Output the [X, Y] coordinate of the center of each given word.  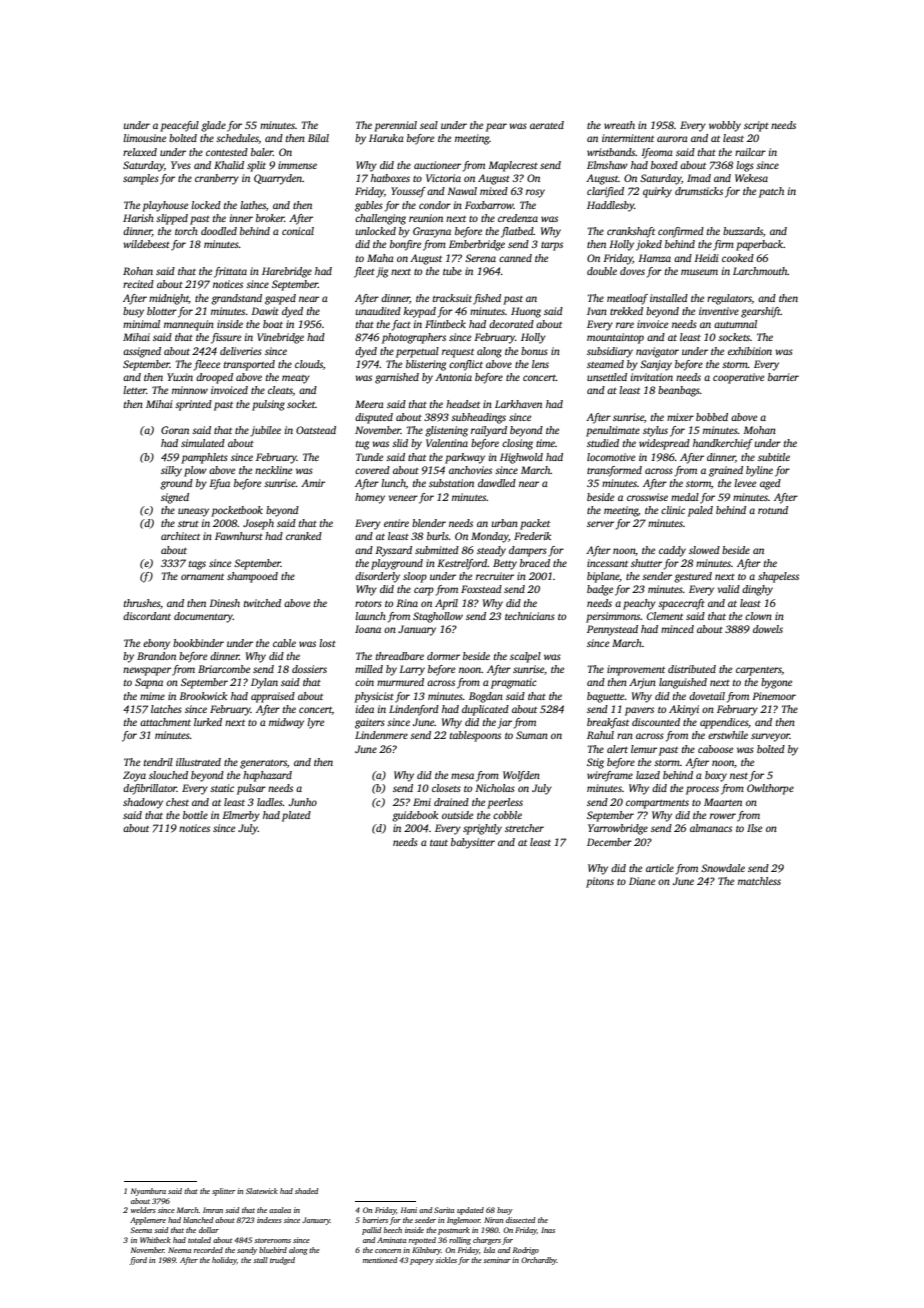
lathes [253, 205]
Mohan [759, 430]
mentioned [380, 1260]
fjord [138, 1261]
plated [296, 816]
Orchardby [539, 1261]
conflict [466, 365]
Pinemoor [774, 696]
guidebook [415, 816]
